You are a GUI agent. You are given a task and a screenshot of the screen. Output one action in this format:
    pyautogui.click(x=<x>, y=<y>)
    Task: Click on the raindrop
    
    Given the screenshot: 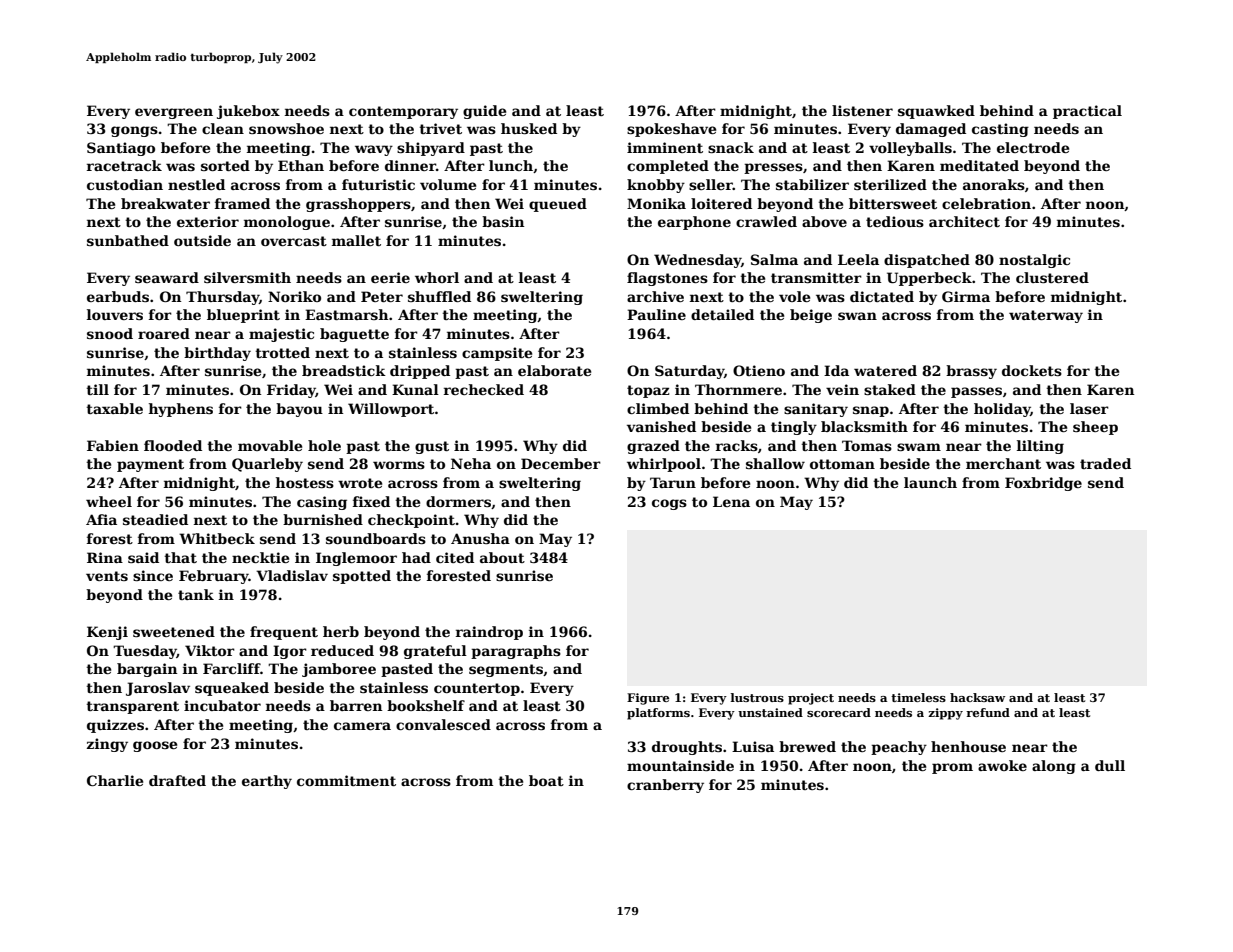 What is the action you would take?
    pyautogui.click(x=489, y=633)
